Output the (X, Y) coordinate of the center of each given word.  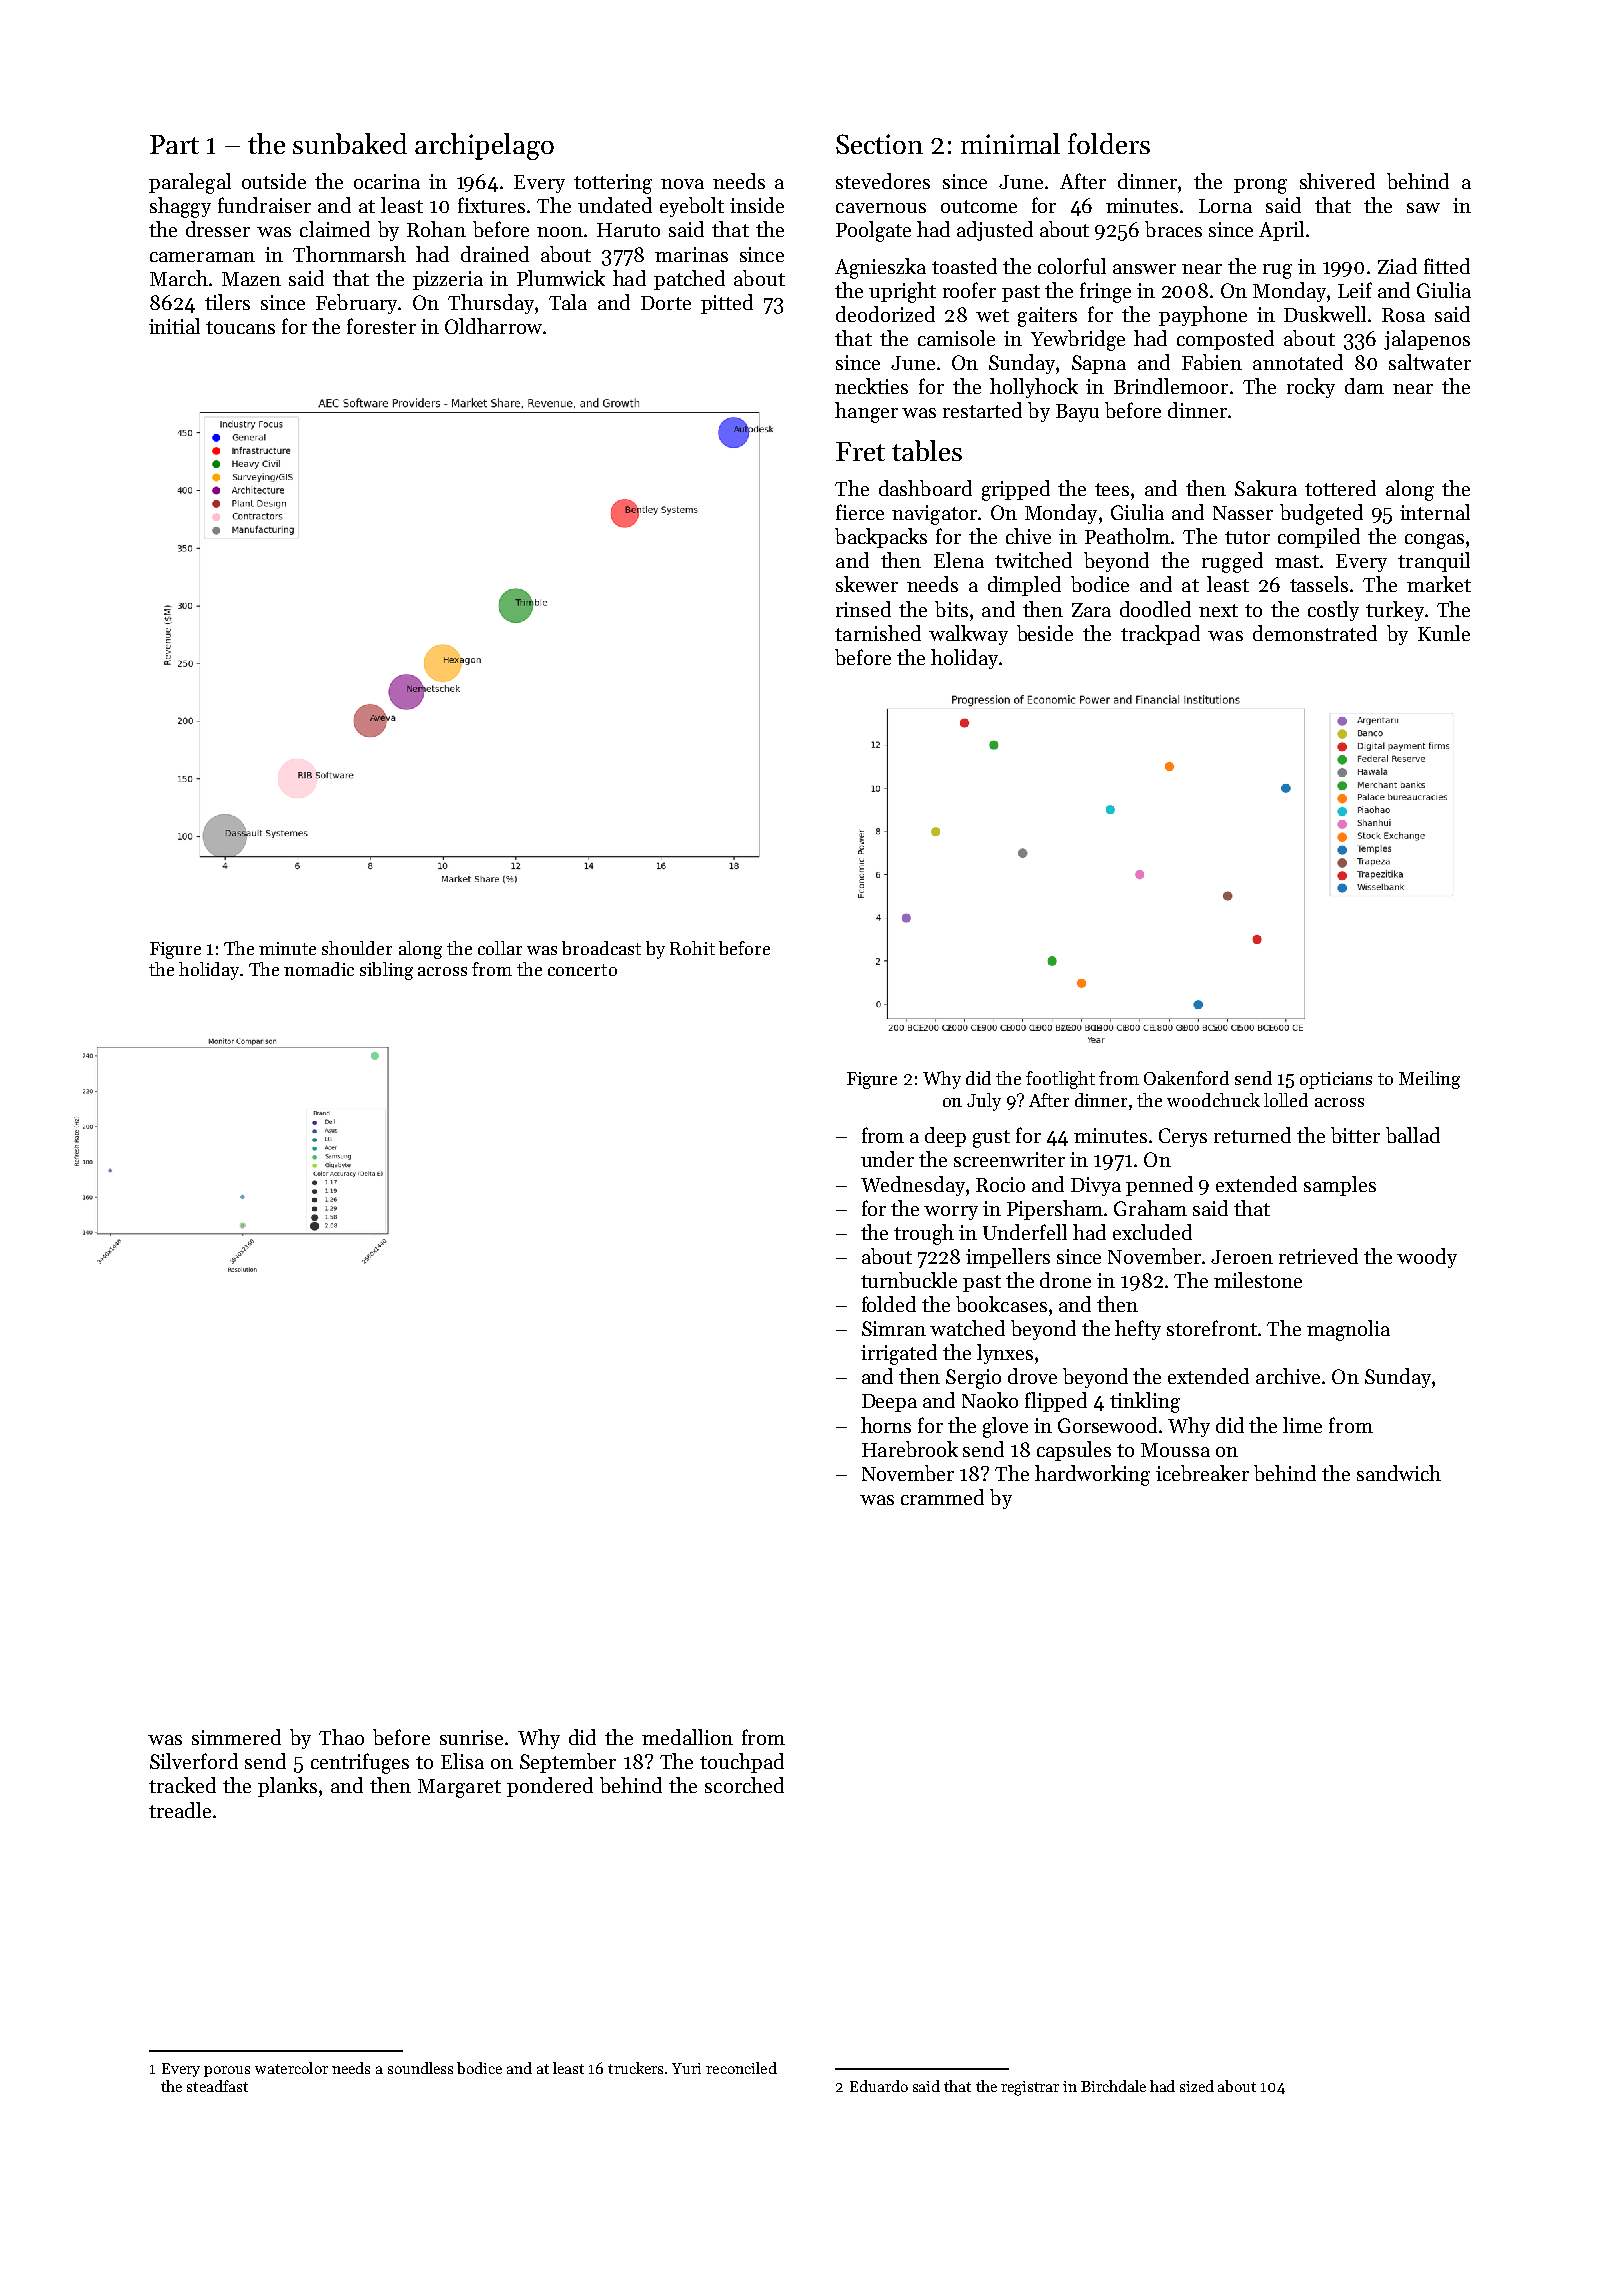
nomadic (319, 969)
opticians (1336, 1080)
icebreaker (1202, 1473)
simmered (236, 1737)
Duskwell (1325, 314)
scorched (744, 1785)
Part (174, 144)
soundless (420, 2068)
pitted (727, 304)
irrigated (899, 1354)
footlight (1060, 1080)
